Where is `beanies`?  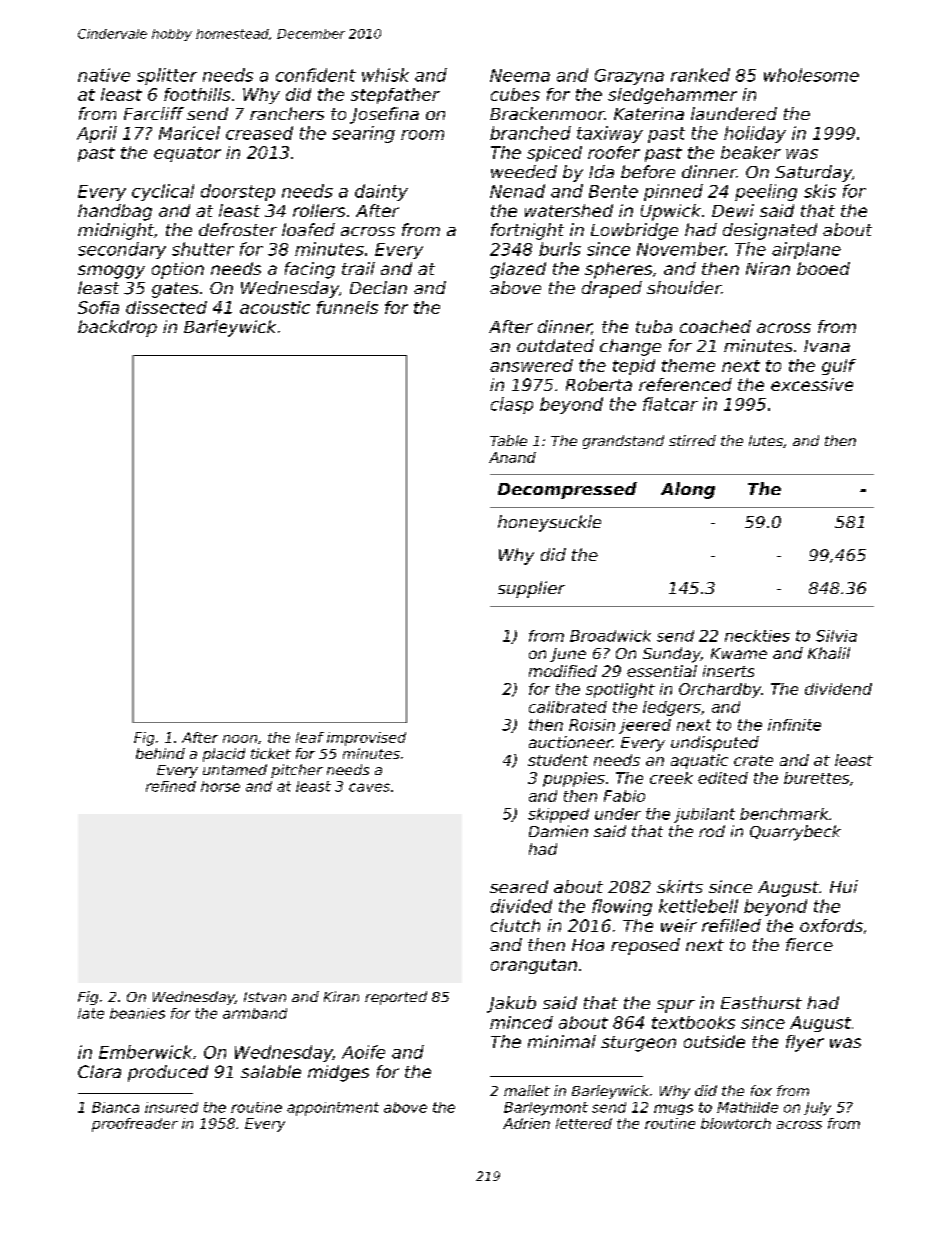
beanies is located at coordinates (137, 1013).
